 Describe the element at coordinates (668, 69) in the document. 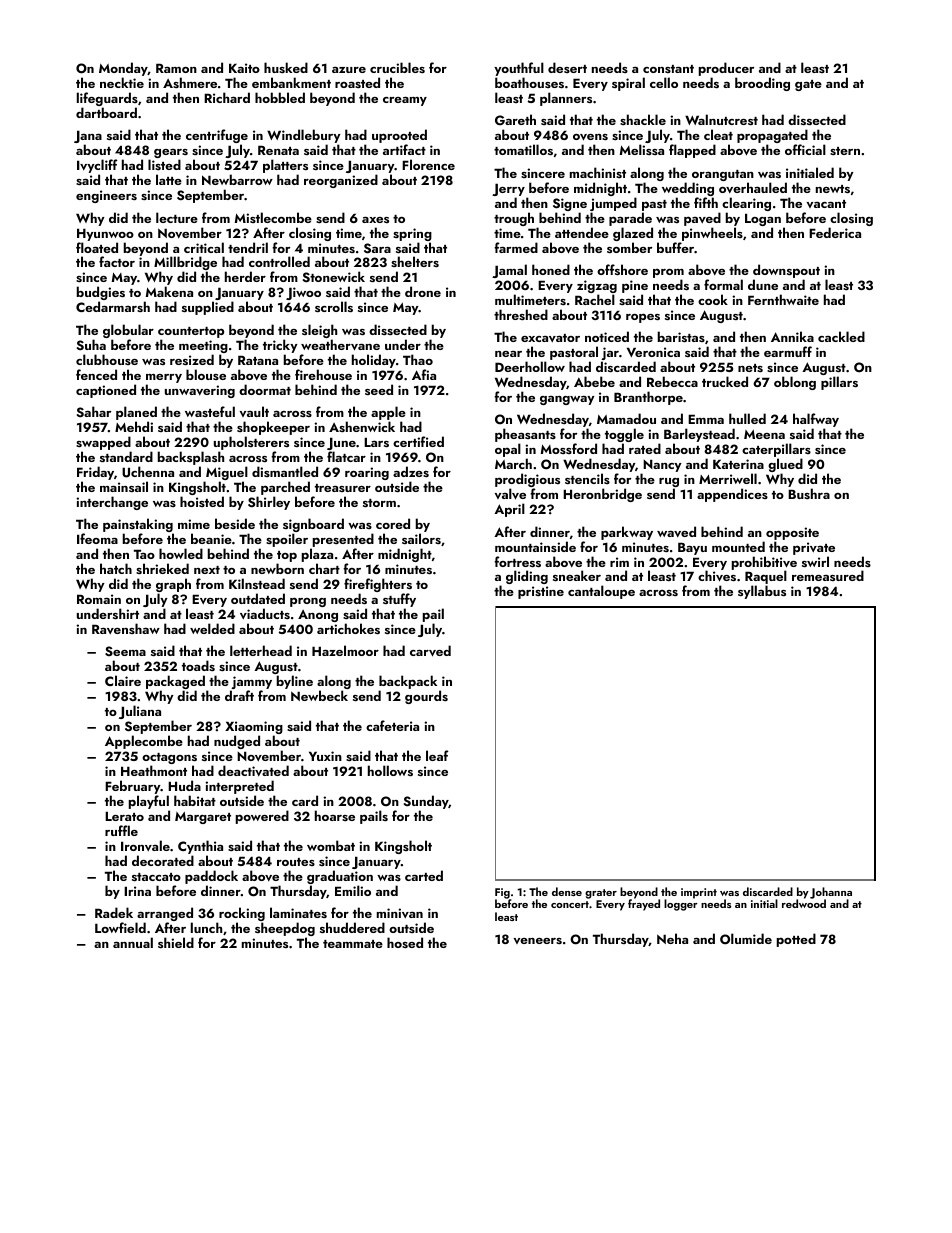

I see `constant` at that location.
